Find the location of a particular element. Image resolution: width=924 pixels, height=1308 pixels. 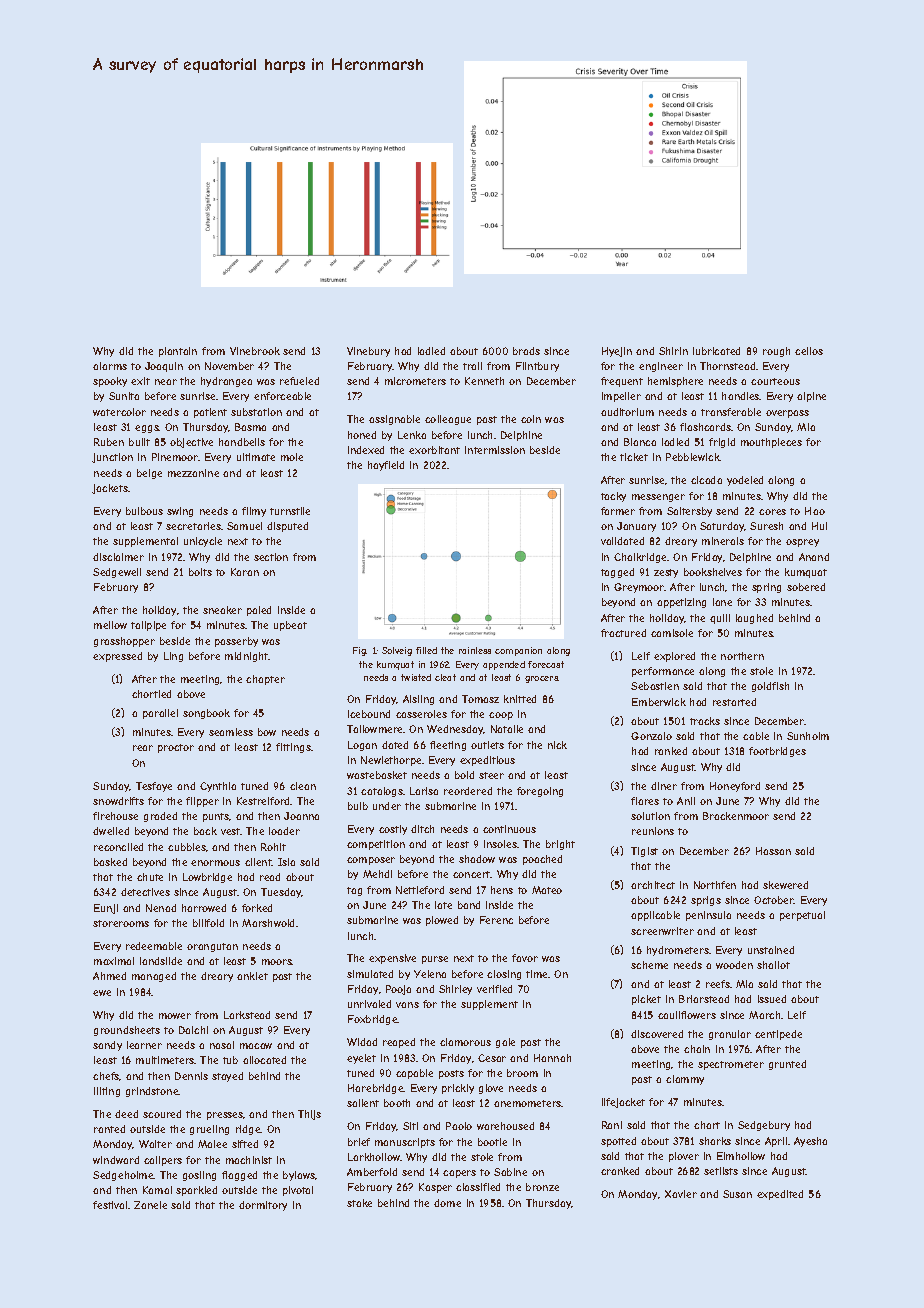

dome is located at coordinates (447, 1203).
